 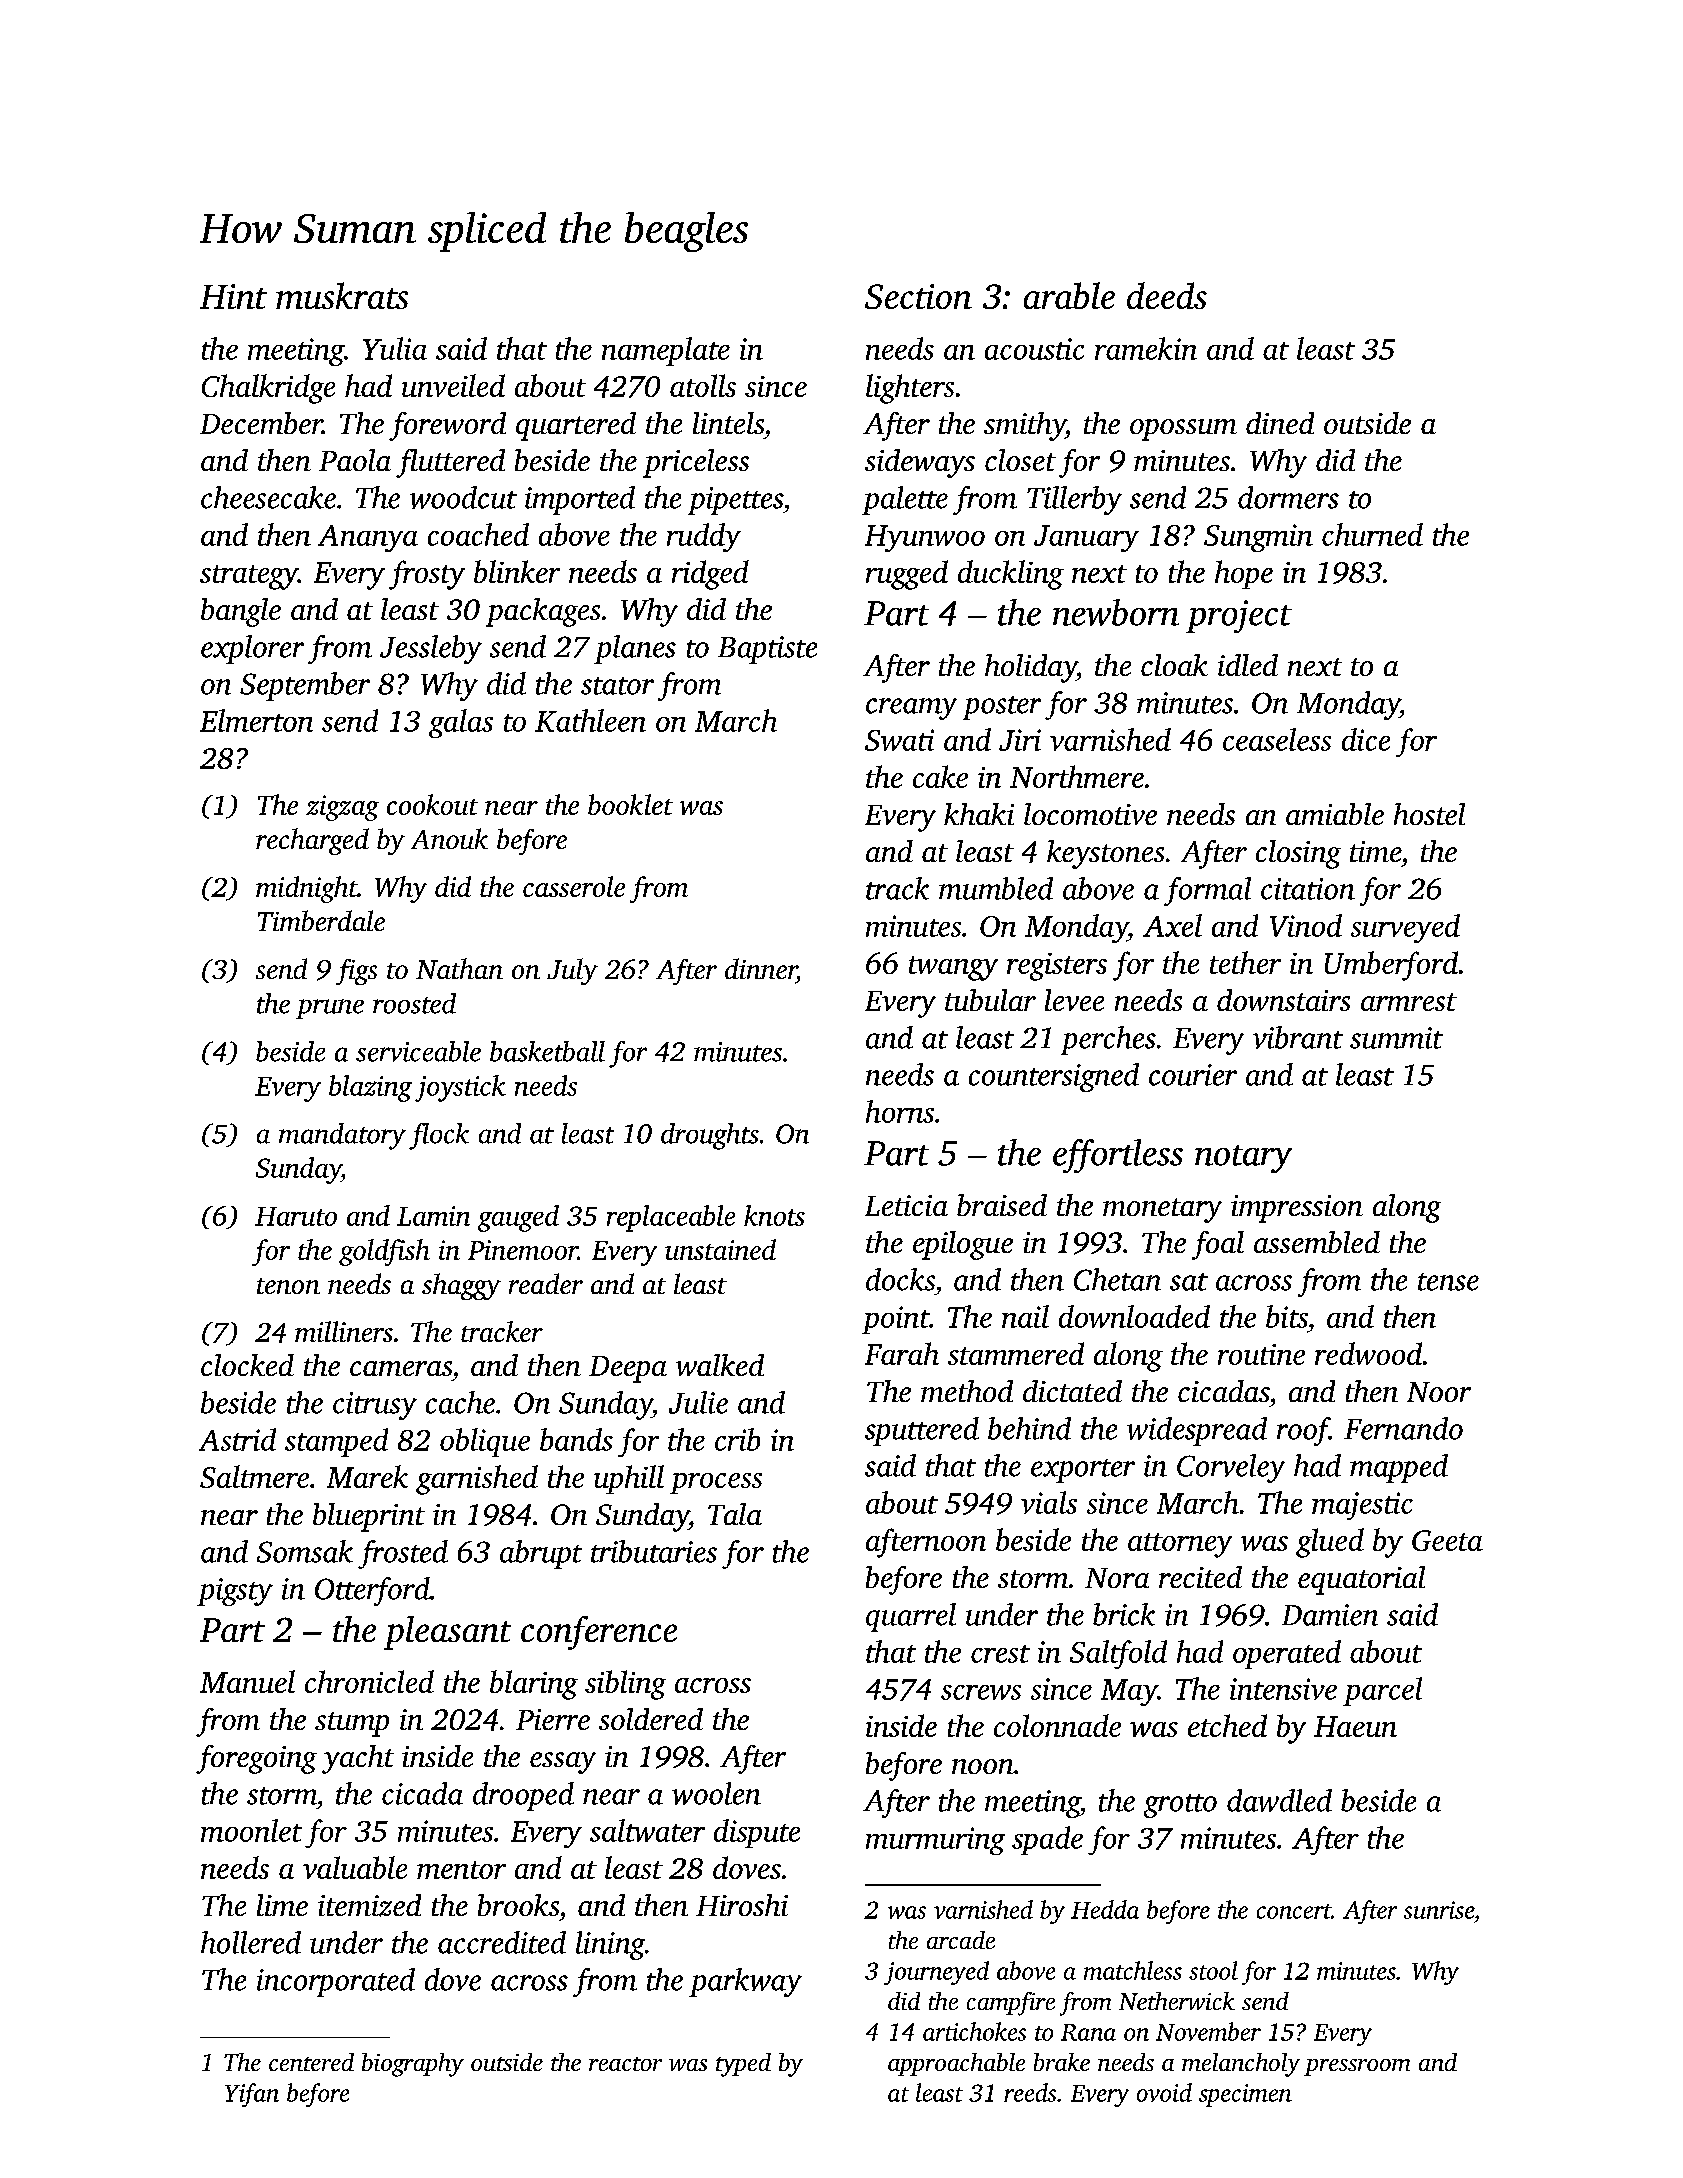 What do you see at coordinates (1054, 1077) in the page?
I see `countersigned` at bounding box center [1054, 1077].
